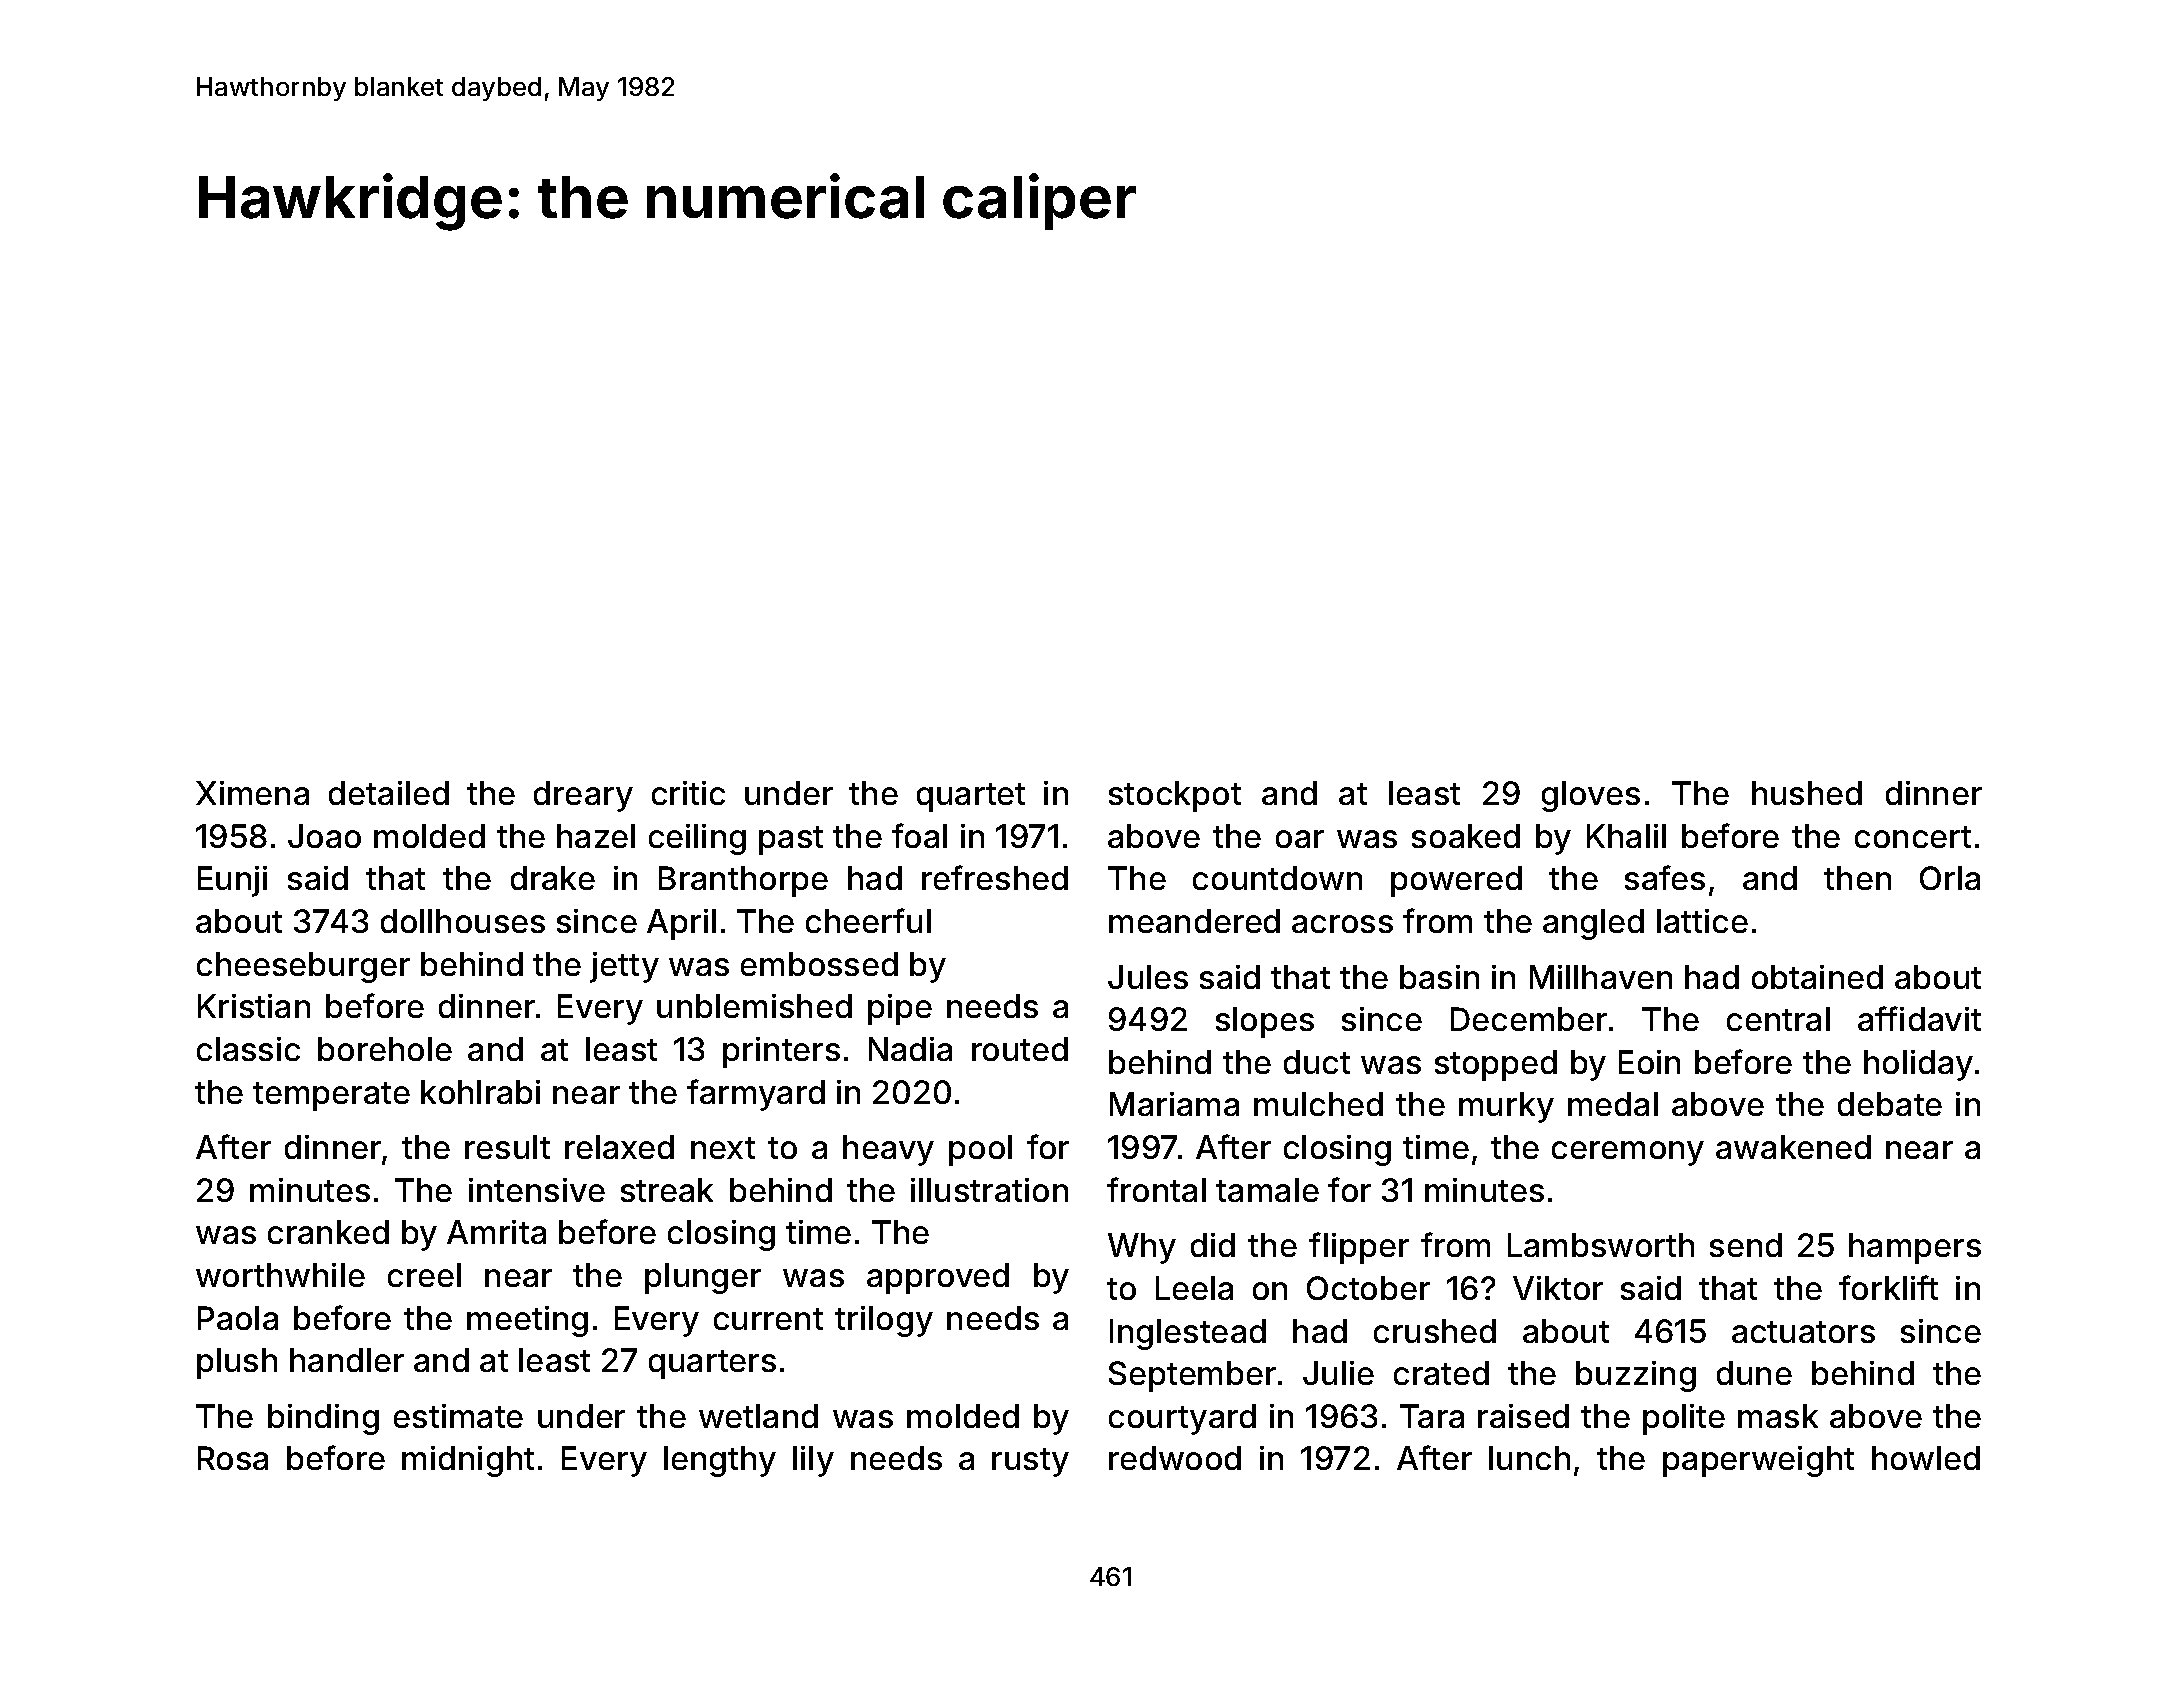 Image resolution: width=2178 pixels, height=1683 pixels. I want to click on current, so click(768, 1319).
